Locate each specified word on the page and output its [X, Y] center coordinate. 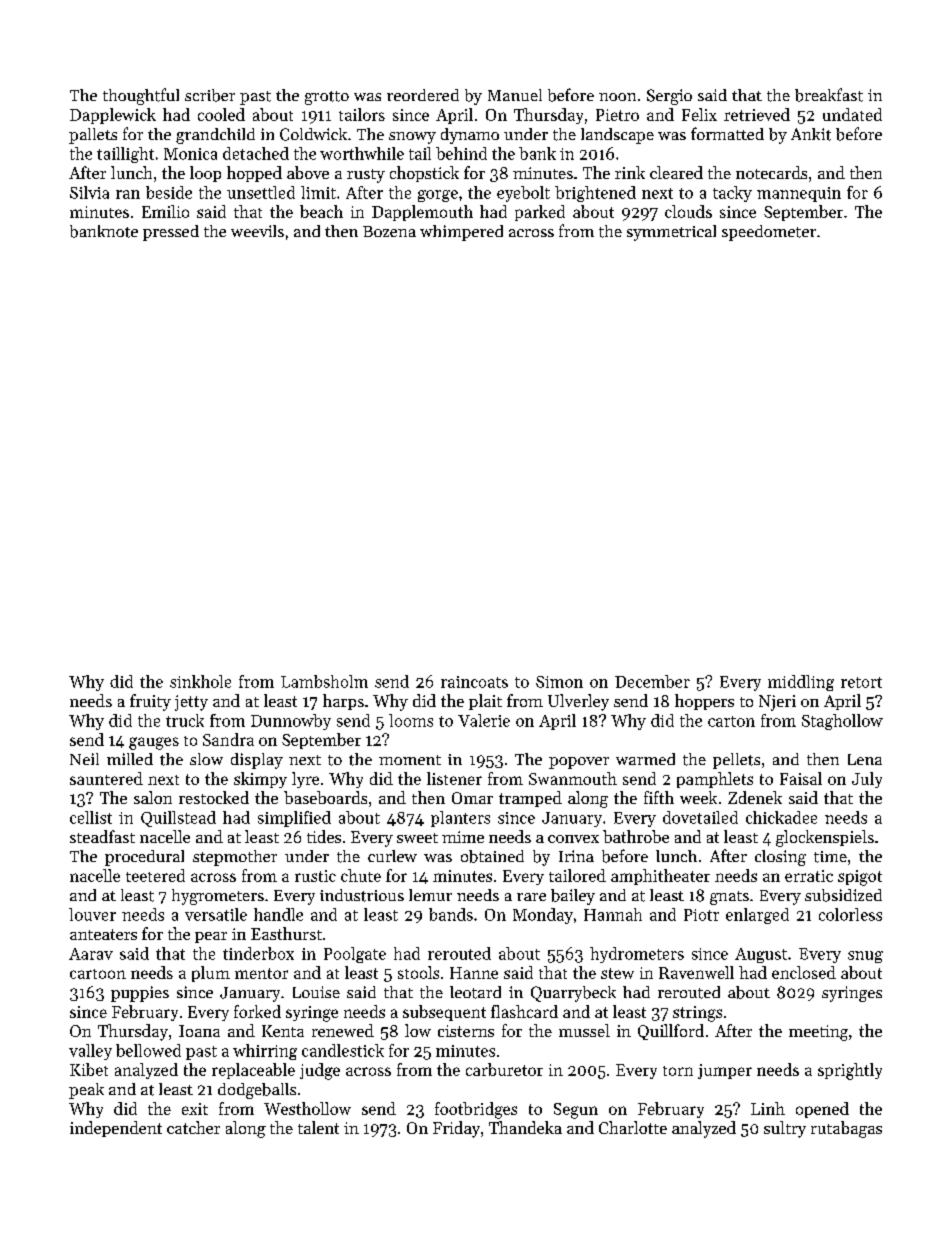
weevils [257, 231]
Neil [84, 759]
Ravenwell [696, 972]
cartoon [98, 974]
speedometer [769, 233]
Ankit [811, 134]
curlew [392, 856]
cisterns [466, 1031]
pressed [171, 233]
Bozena [389, 231]
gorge [438, 196]
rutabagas [846, 1129]
